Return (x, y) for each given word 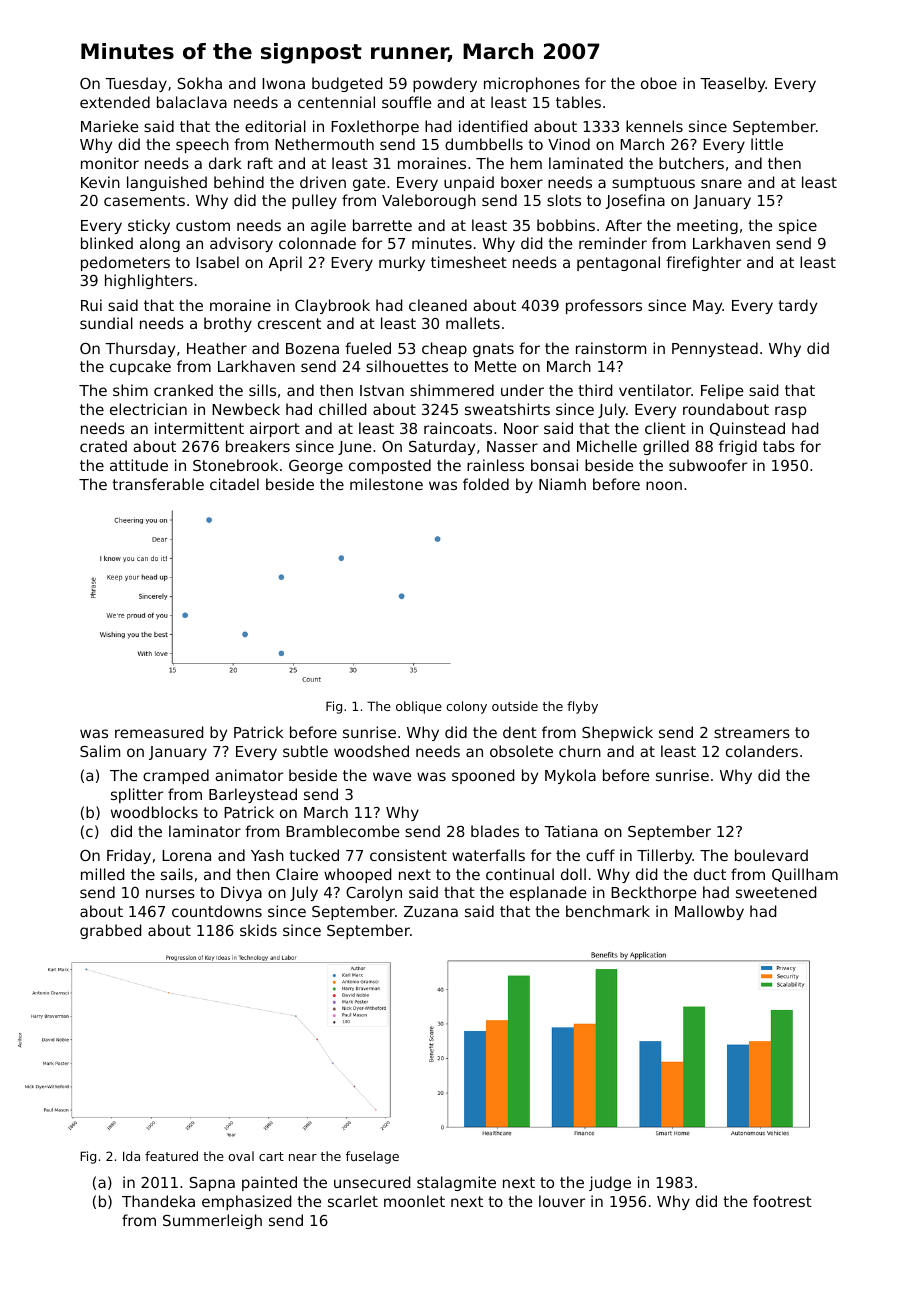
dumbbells (484, 144)
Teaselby (733, 84)
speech (202, 145)
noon (664, 485)
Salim (100, 751)
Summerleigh (212, 1221)
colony (466, 707)
